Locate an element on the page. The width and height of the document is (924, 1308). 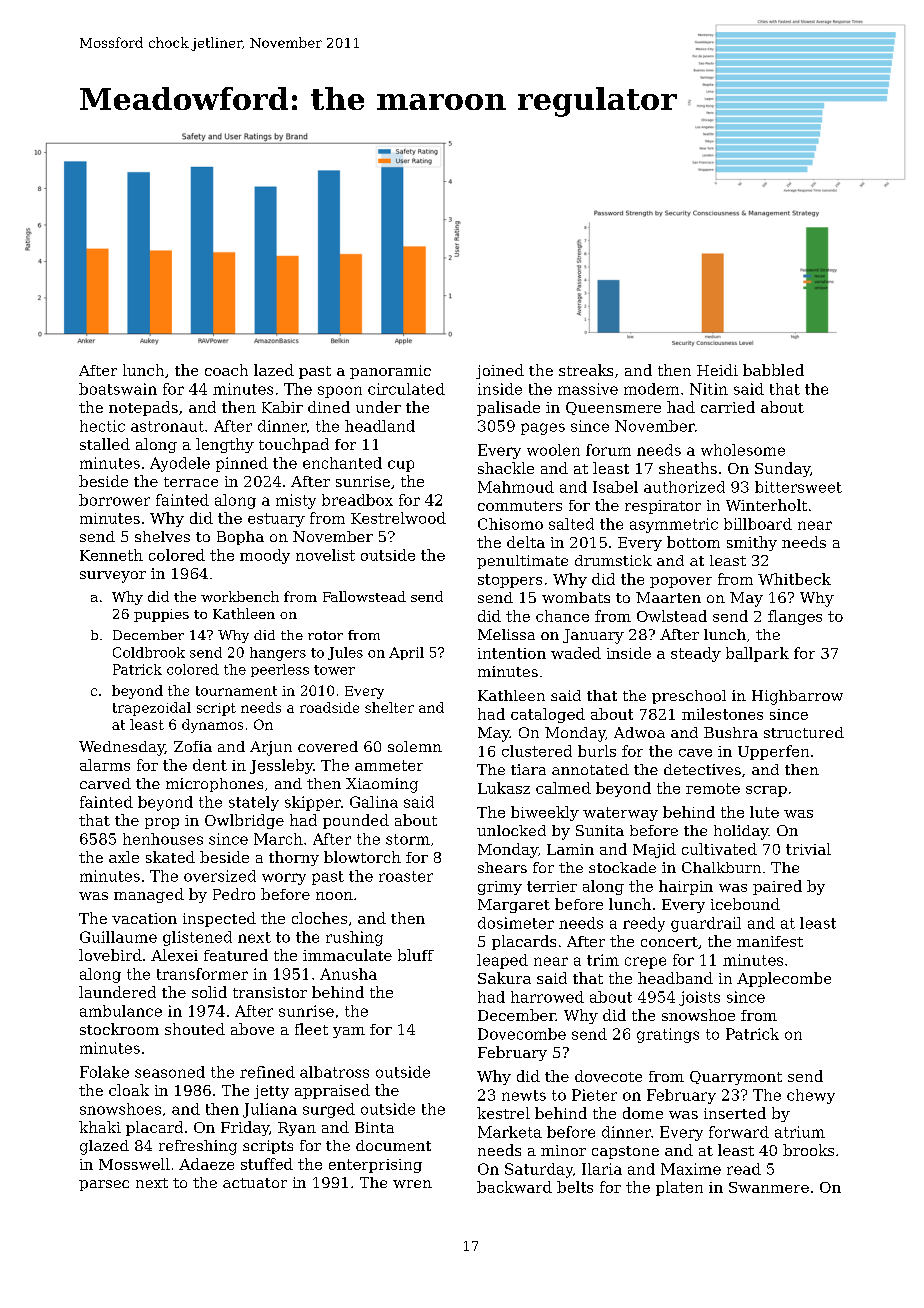
Alexei is located at coordinates (174, 955).
